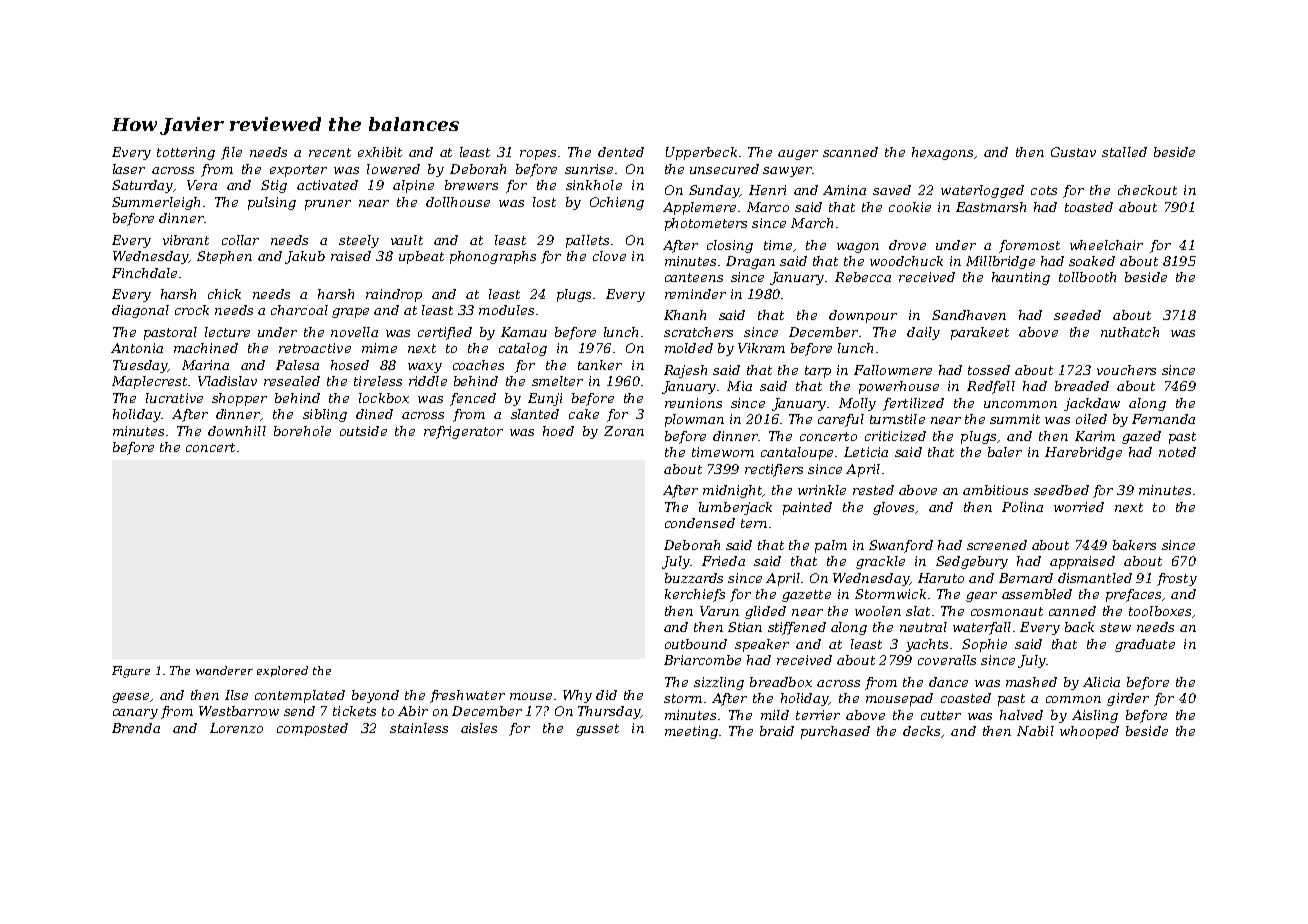  What do you see at coordinates (302, 431) in the page?
I see `borehole` at bounding box center [302, 431].
